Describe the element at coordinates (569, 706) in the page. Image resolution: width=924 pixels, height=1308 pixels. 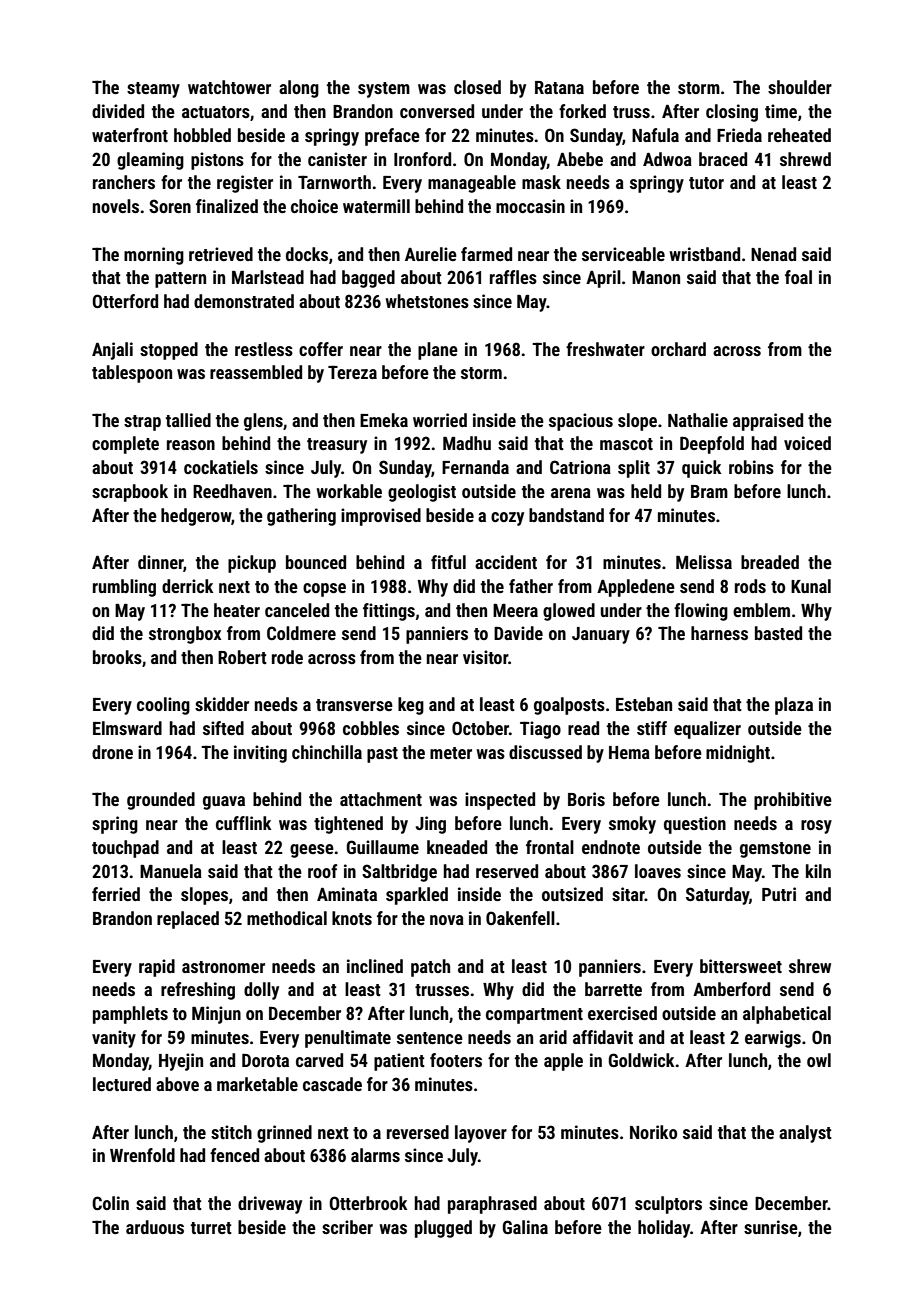
I see `goalposts` at that location.
